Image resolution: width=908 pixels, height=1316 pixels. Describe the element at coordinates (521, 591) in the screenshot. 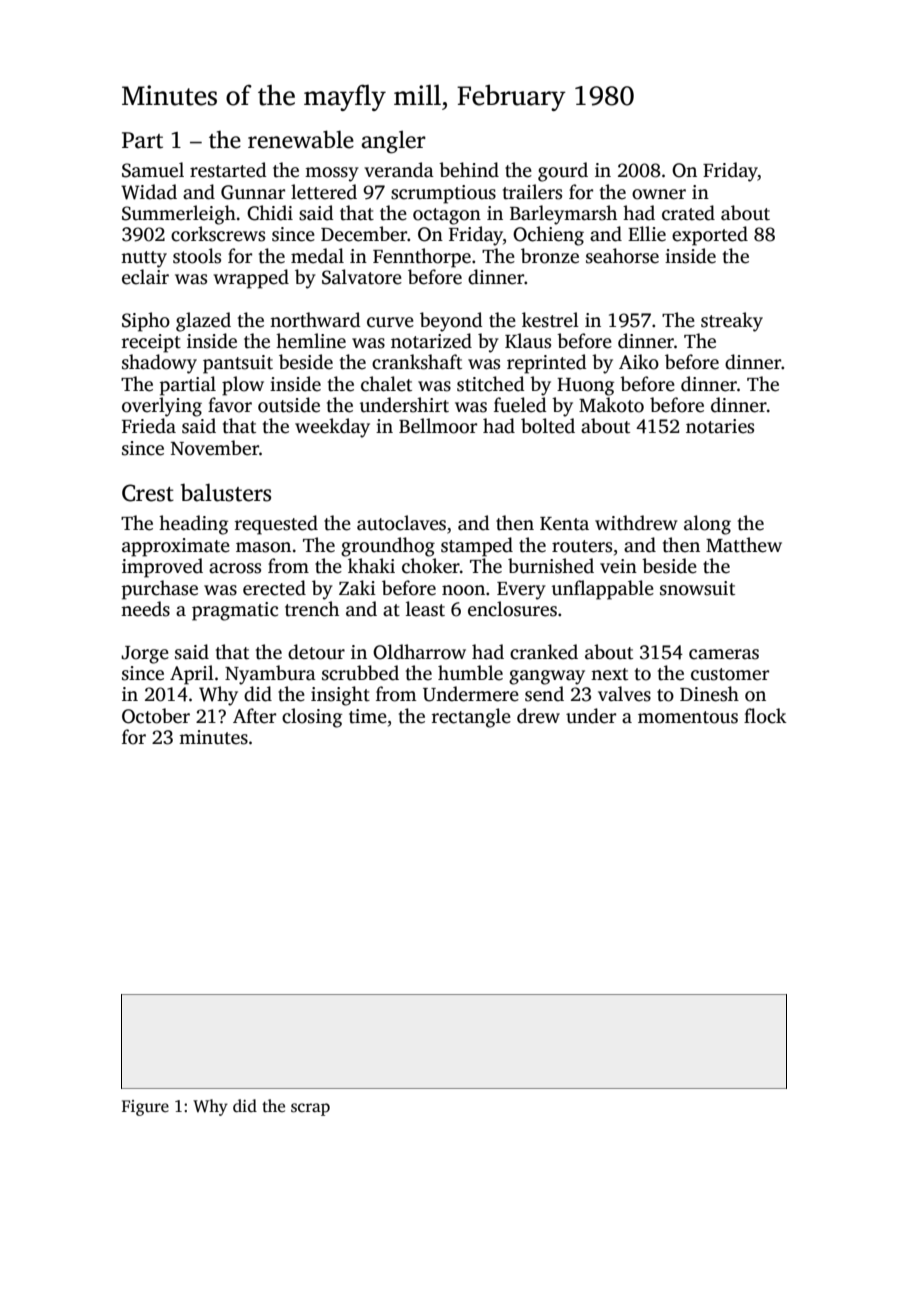

I see `Every` at that location.
